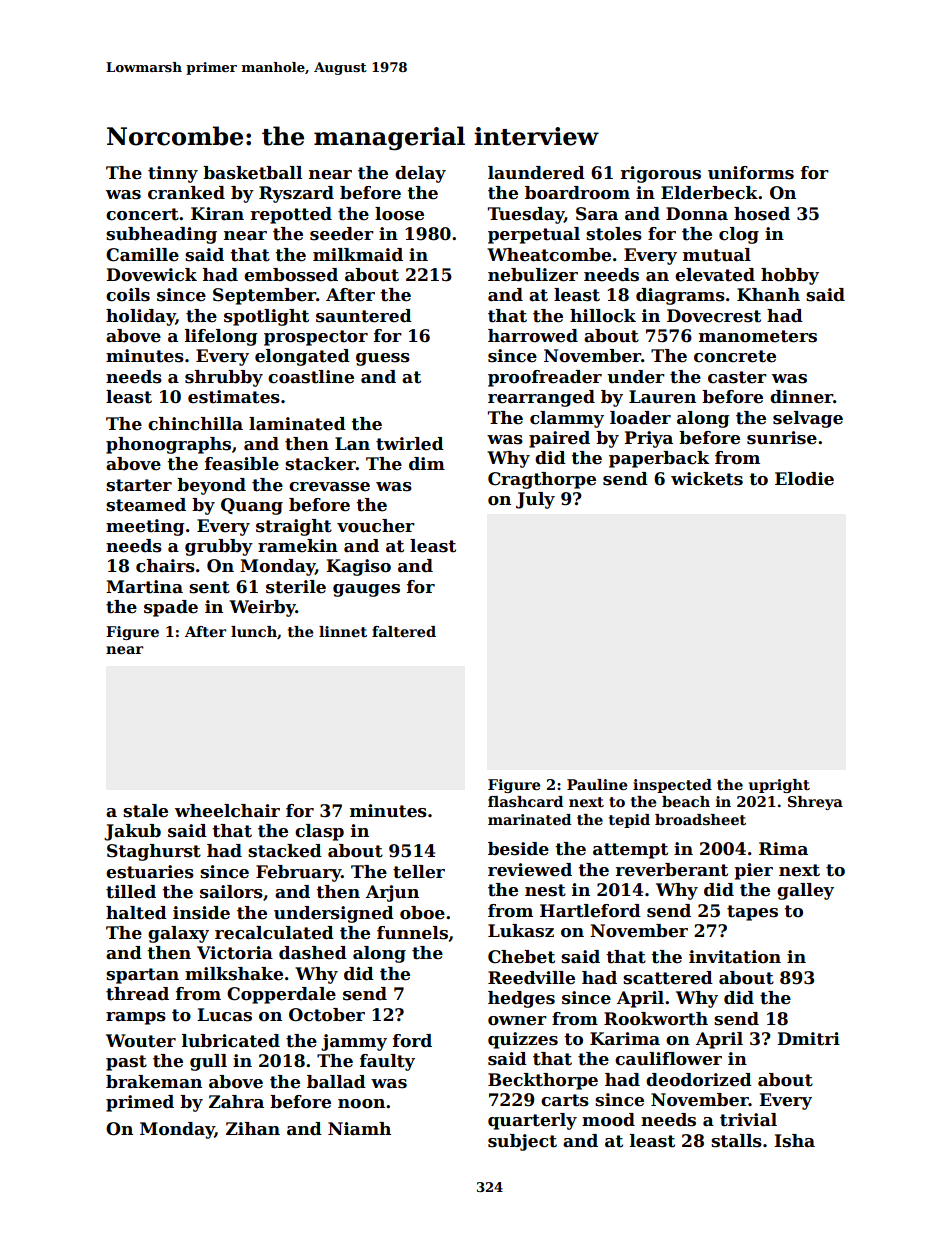 This screenshot has height=1233, width=952. What do you see at coordinates (252, 506) in the screenshot?
I see `Quang` at bounding box center [252, 506].
